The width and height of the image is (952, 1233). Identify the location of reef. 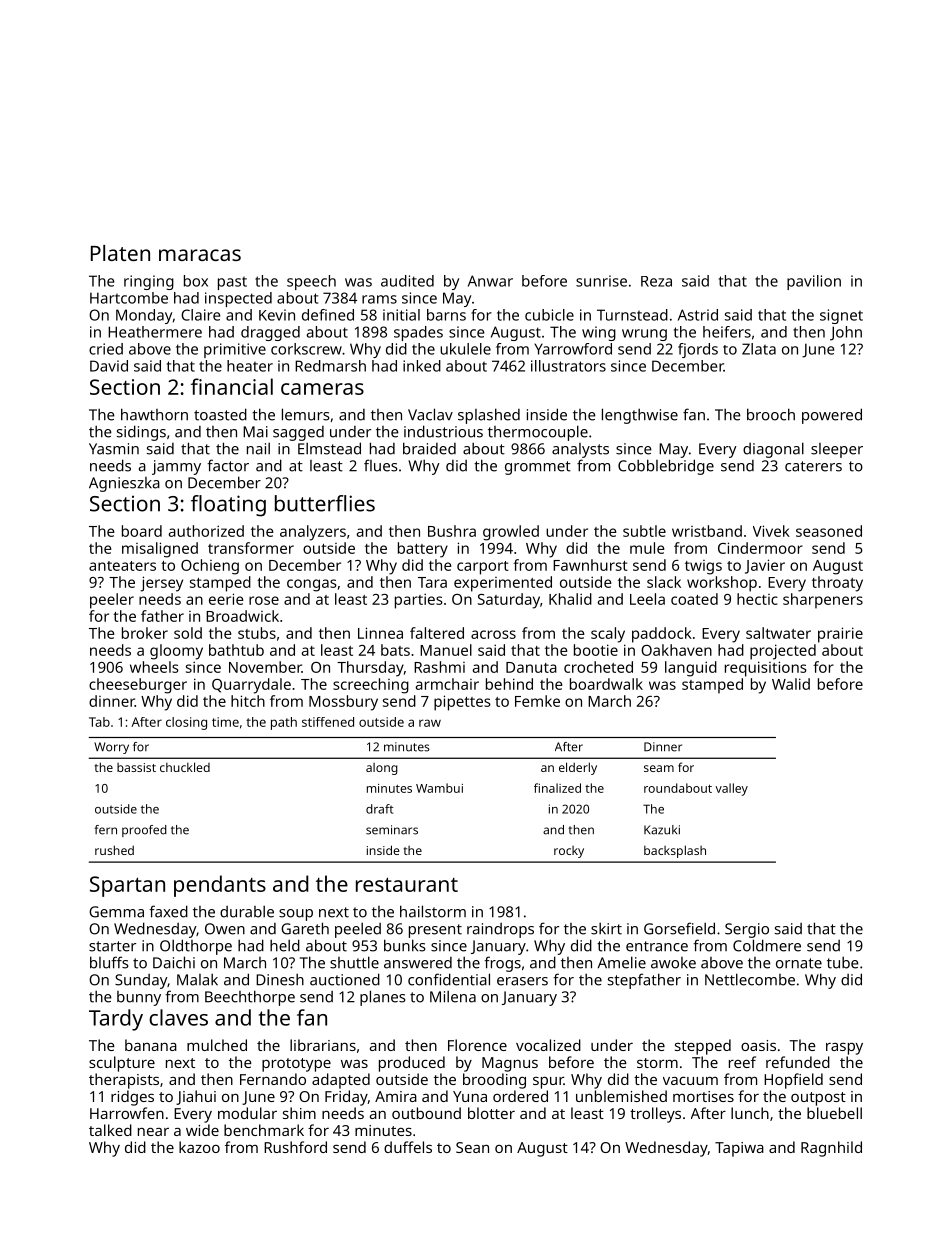
(742, 1062).
